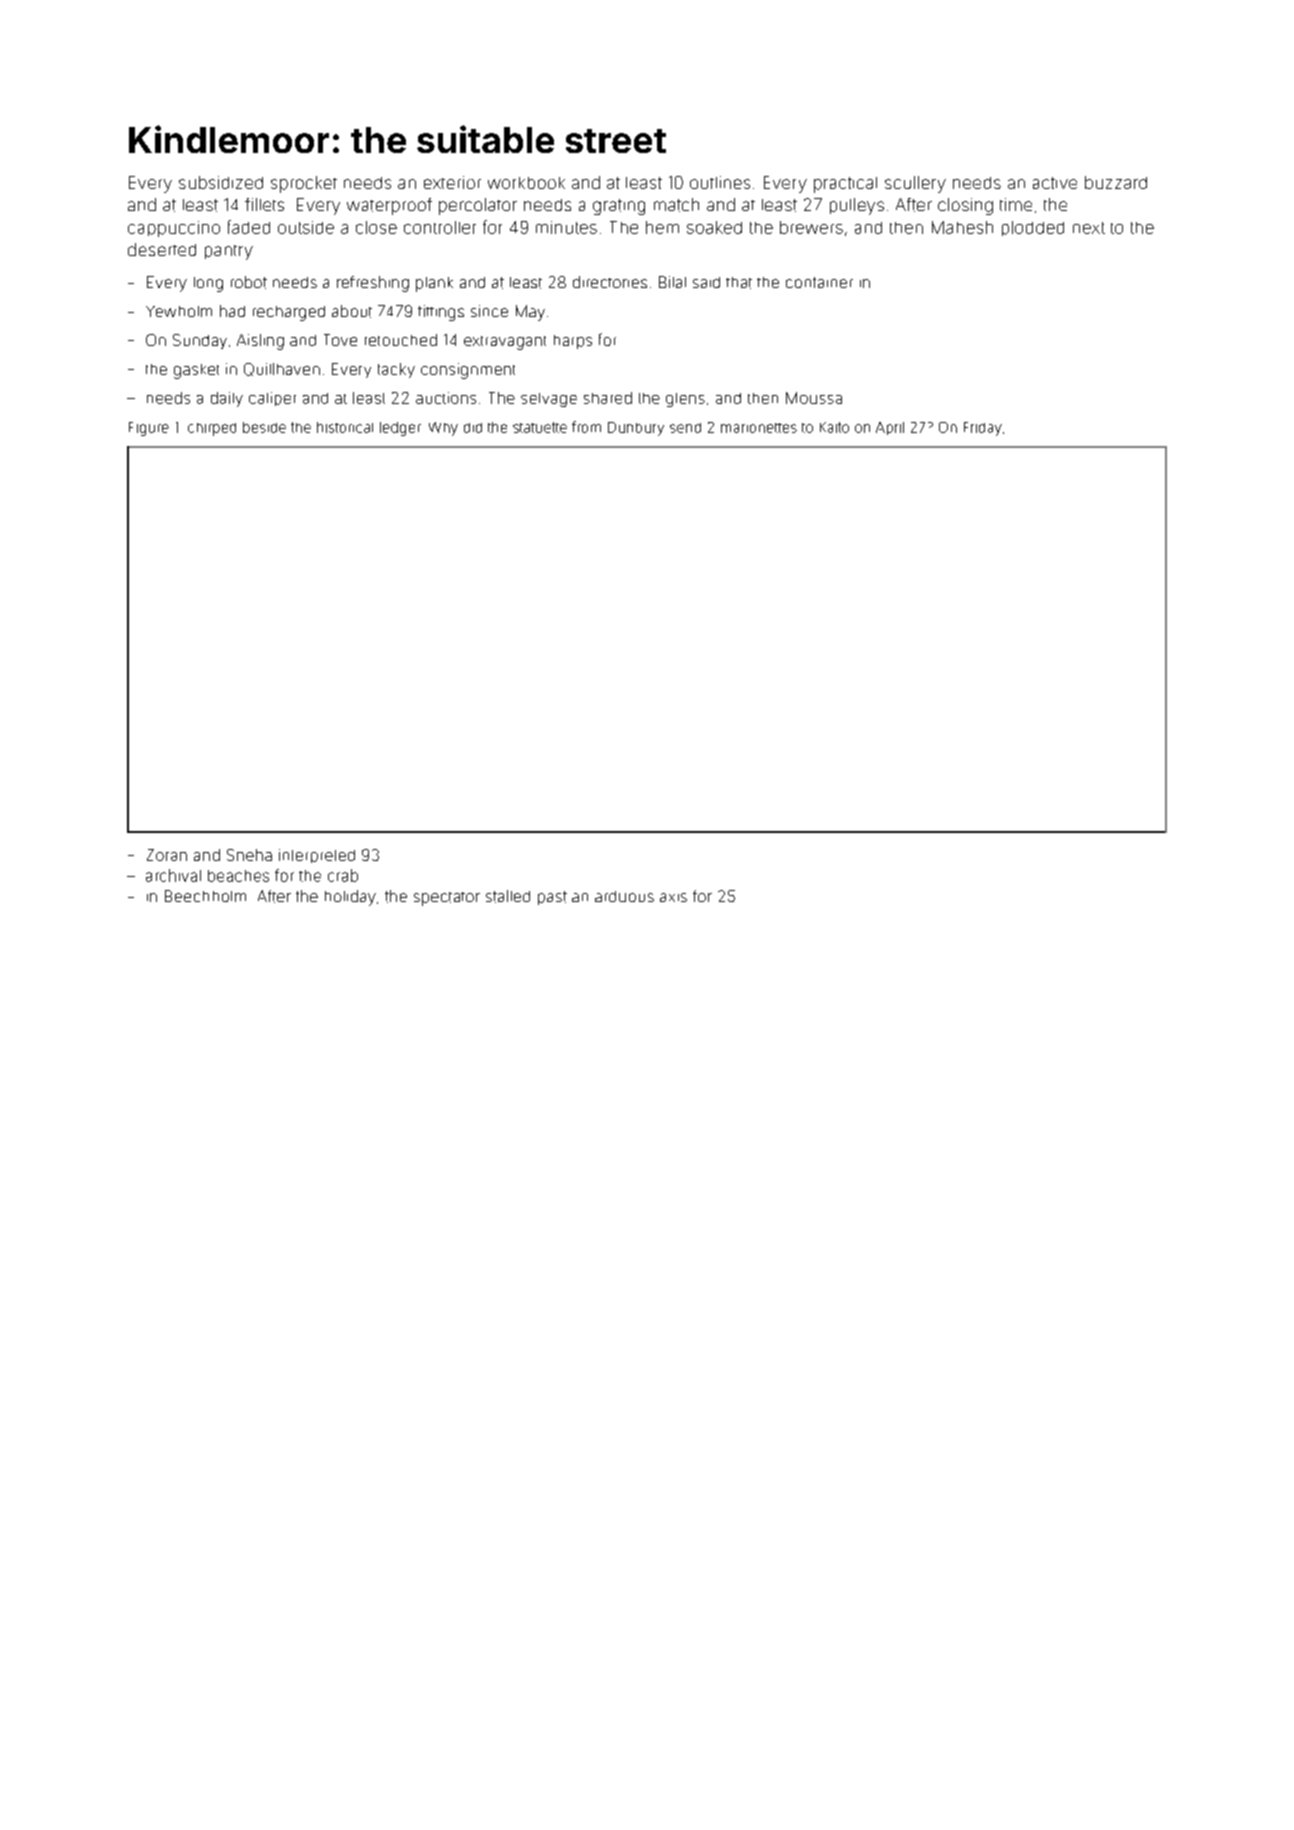 The image size is (1294, 1830). What do you see at coordinates (350, 898) in the image?
I see `holiday` at bounding box center [350, 898].
